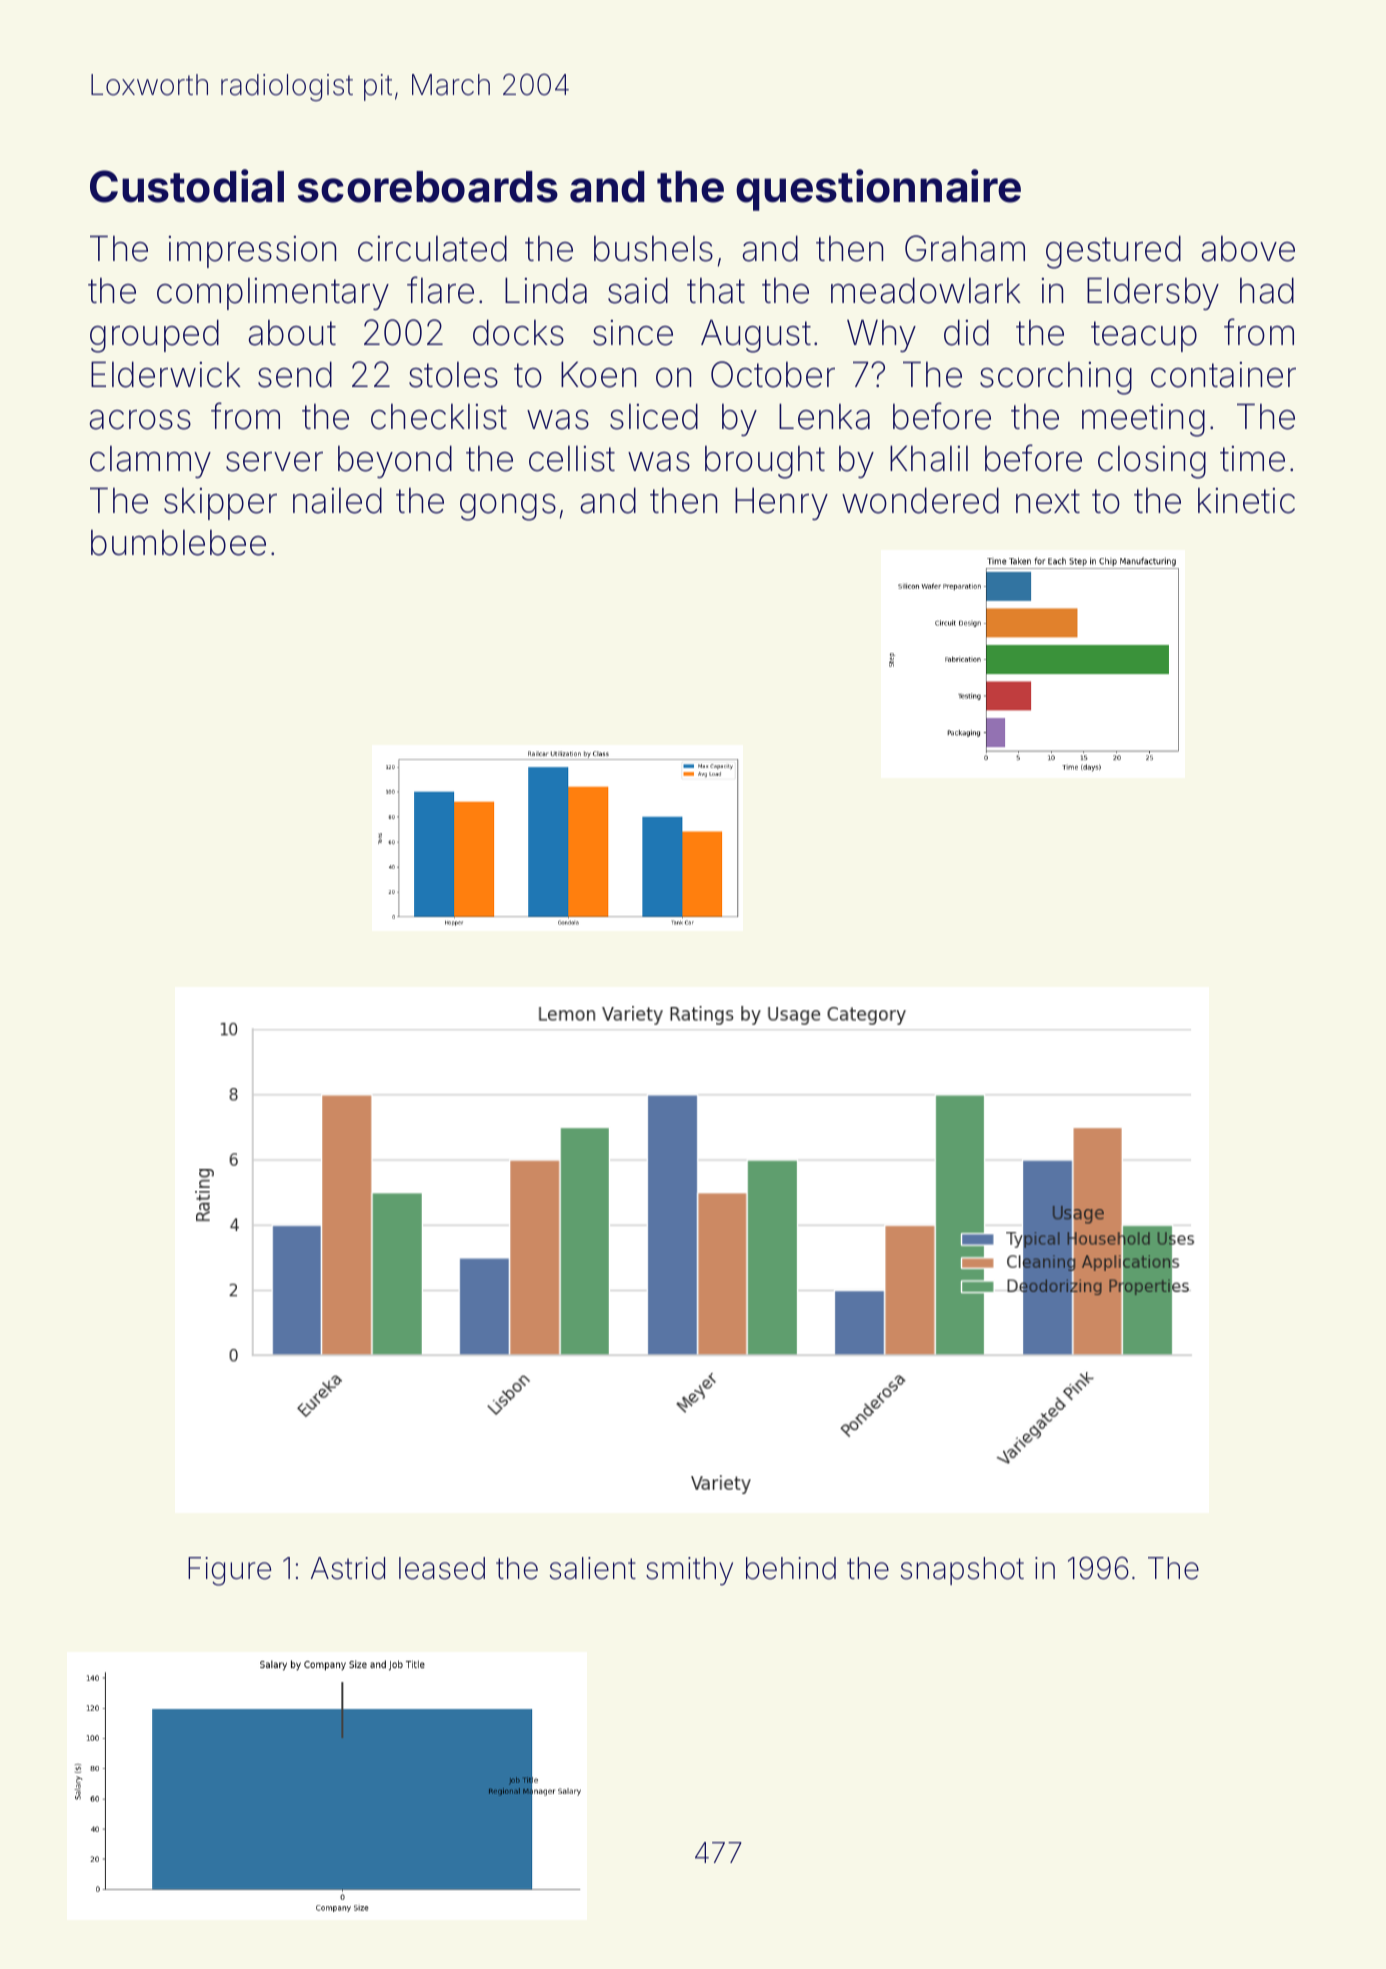  I want to click on snapshot, so click(962, 1571).
